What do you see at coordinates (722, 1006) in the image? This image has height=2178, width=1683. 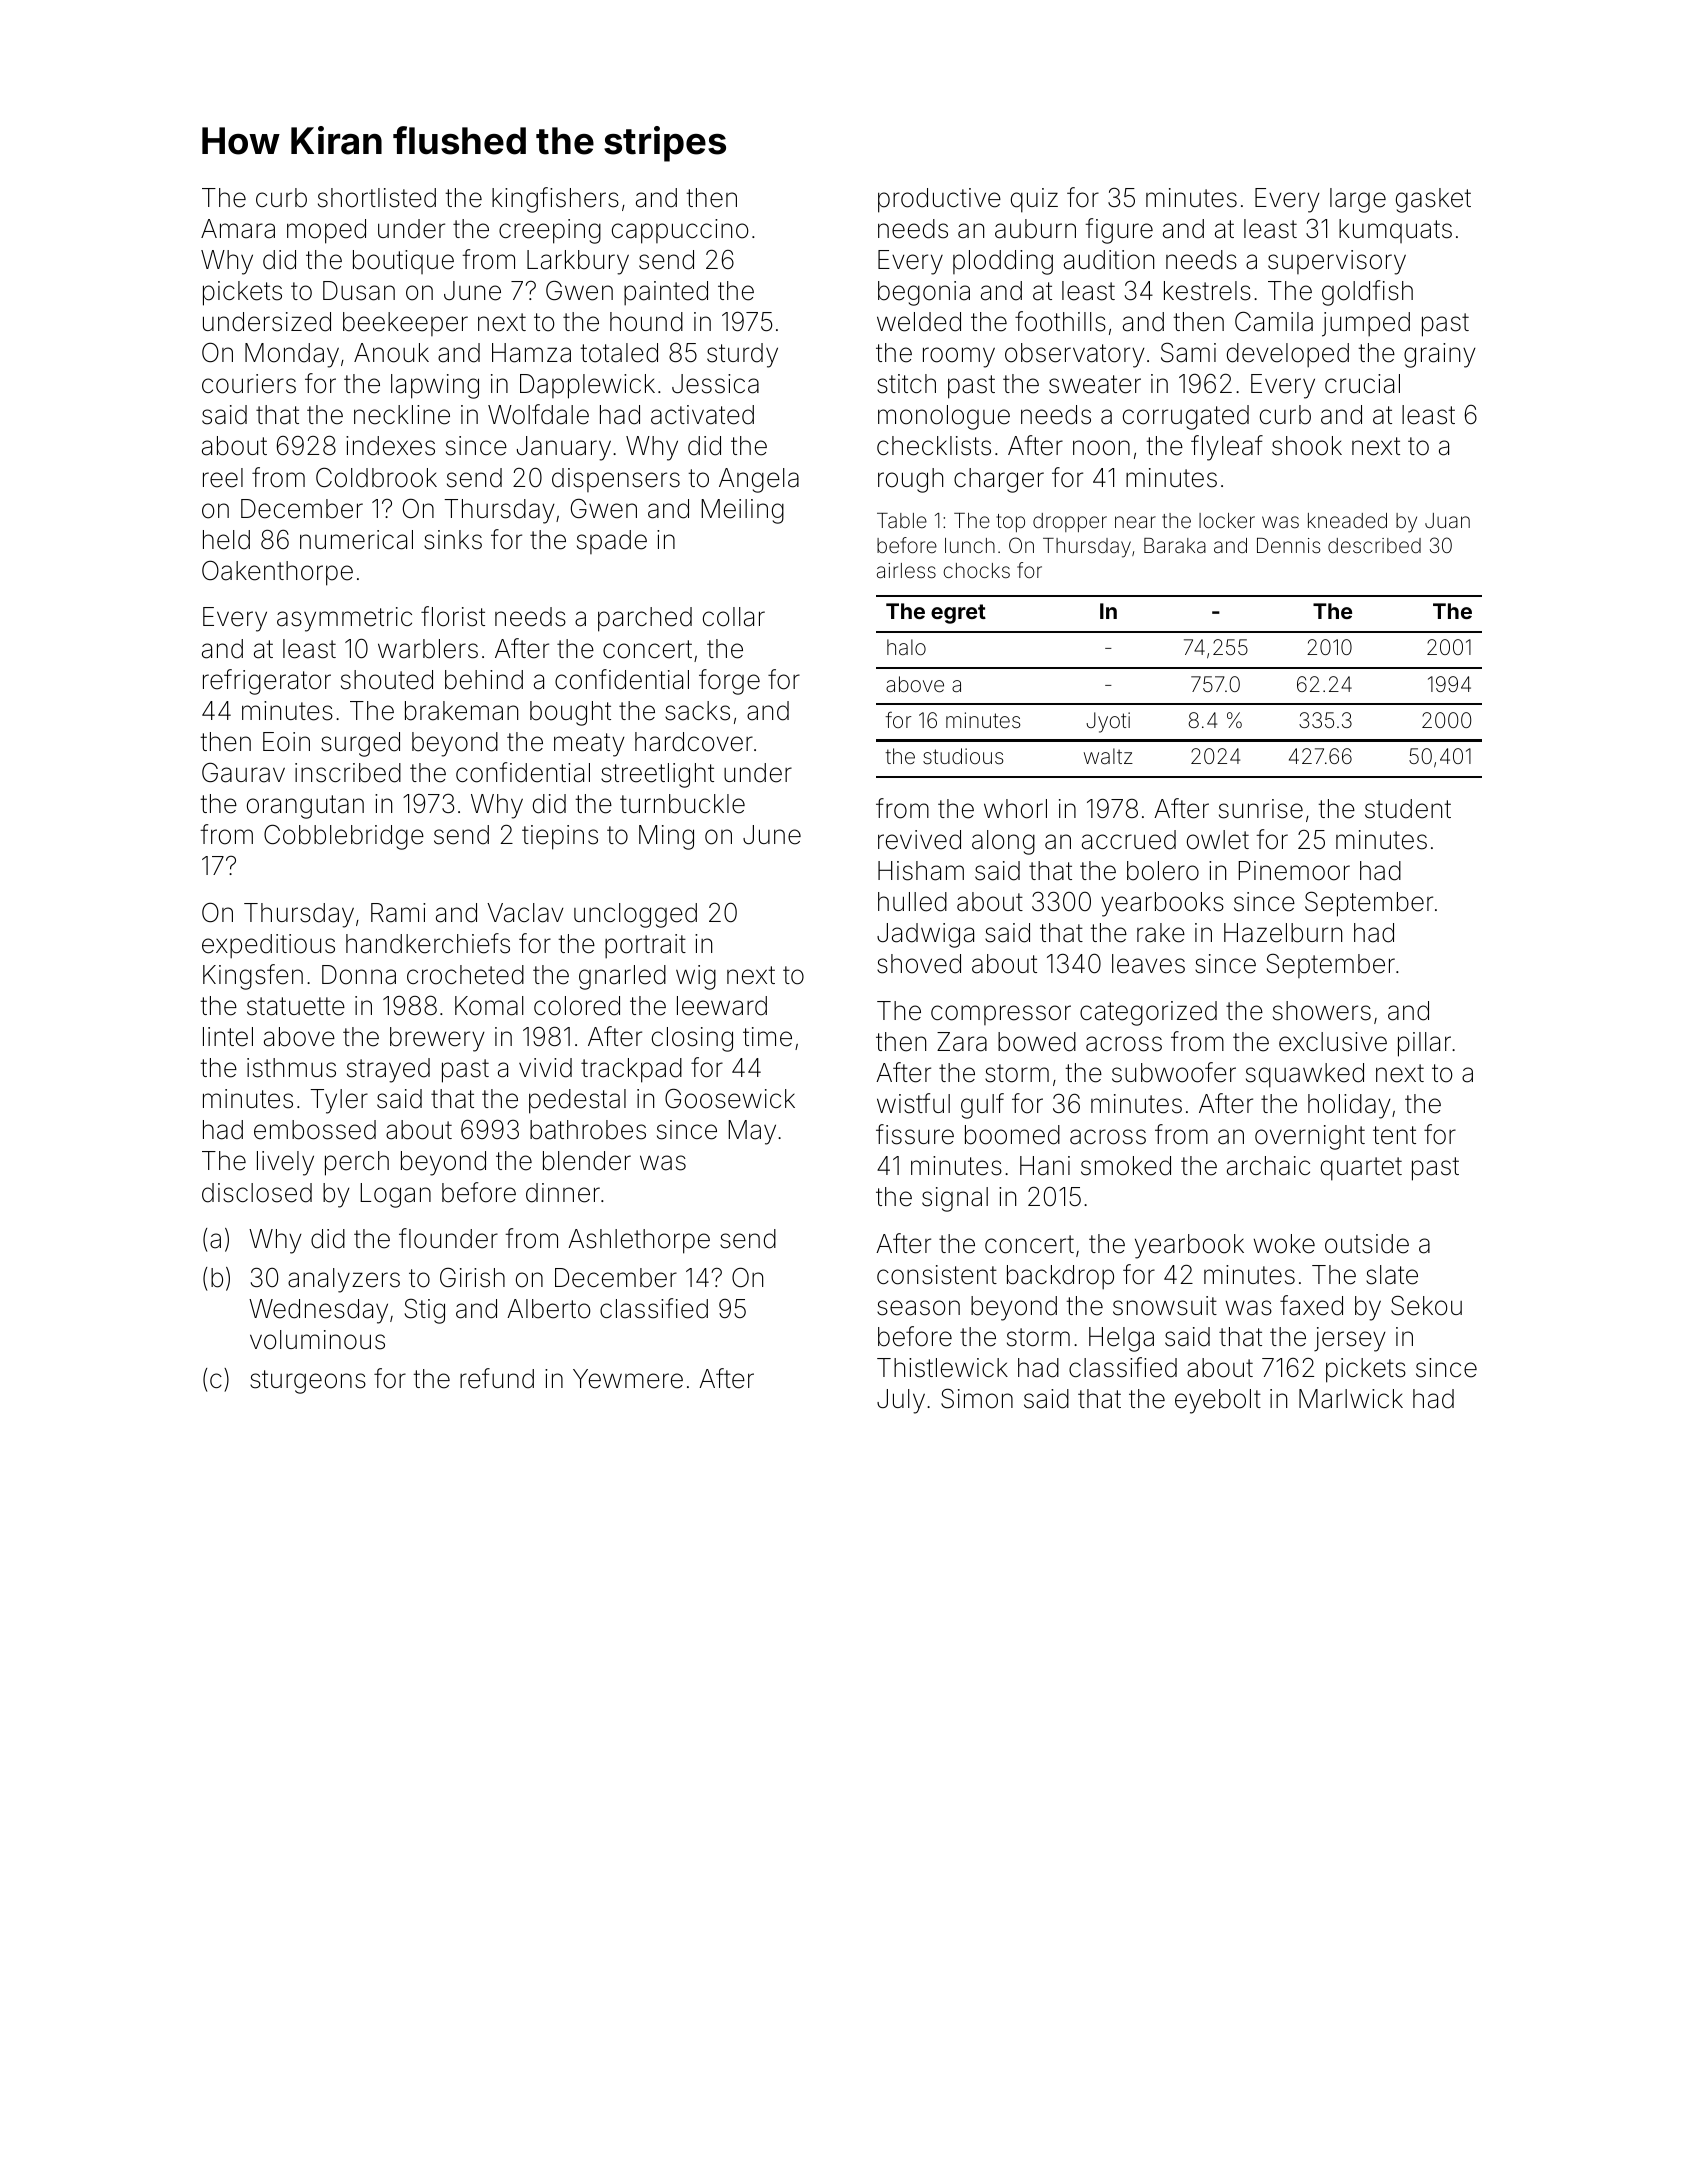 I see `leeward` at bounding box center [722, 1006].
